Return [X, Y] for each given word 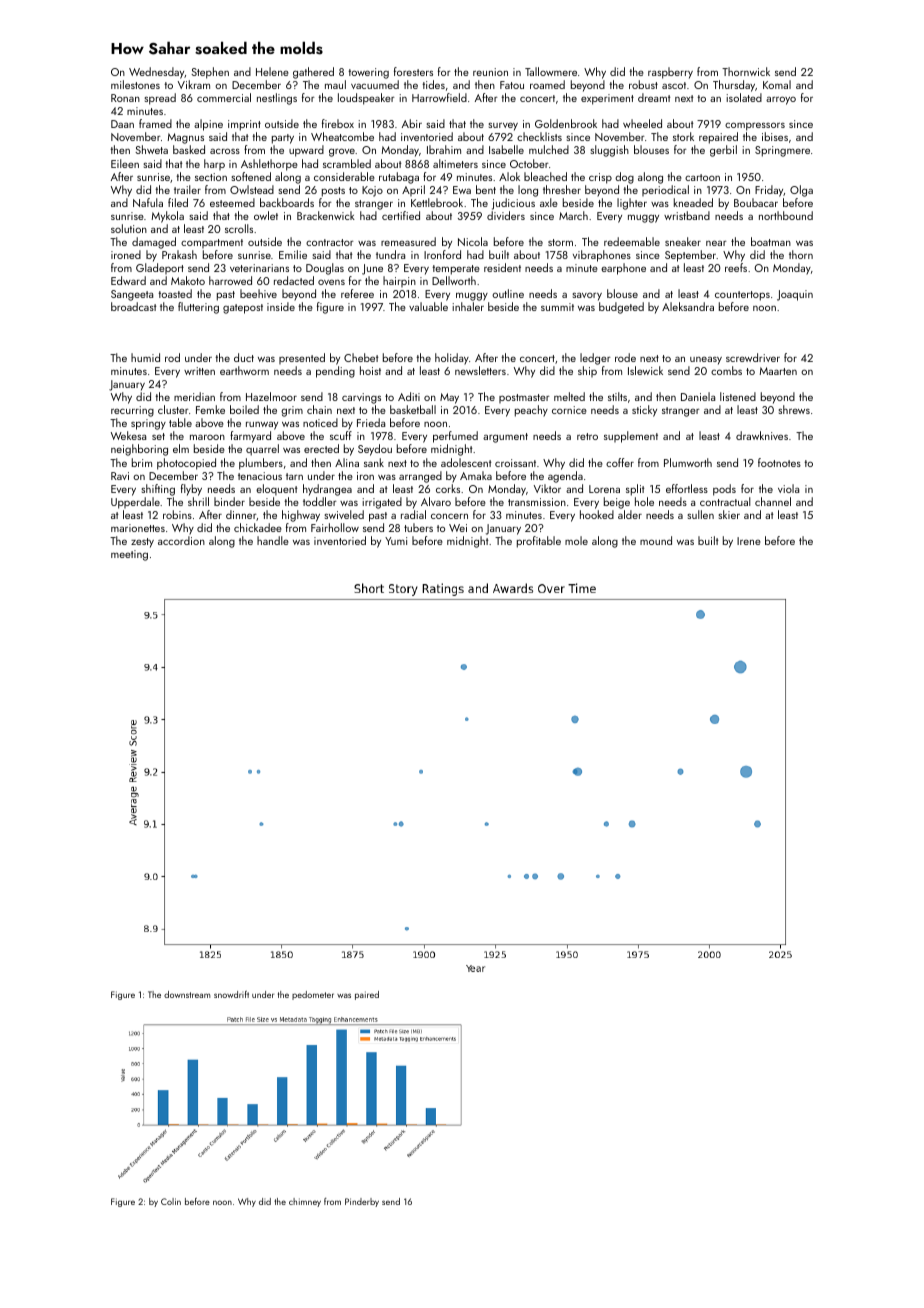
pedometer [313, 995]
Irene [749, 541]
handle [273, 540]
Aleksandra [688, 306]
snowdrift [231, 994]
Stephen [210, 73]
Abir [412, 123]
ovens [331, 282]
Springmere [782, 151]
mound [656, 540]
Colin [171, 1201]
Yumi [396, 541]
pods [724, 490]
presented [302, 358]
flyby [191, 490]
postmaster [524, 398]
